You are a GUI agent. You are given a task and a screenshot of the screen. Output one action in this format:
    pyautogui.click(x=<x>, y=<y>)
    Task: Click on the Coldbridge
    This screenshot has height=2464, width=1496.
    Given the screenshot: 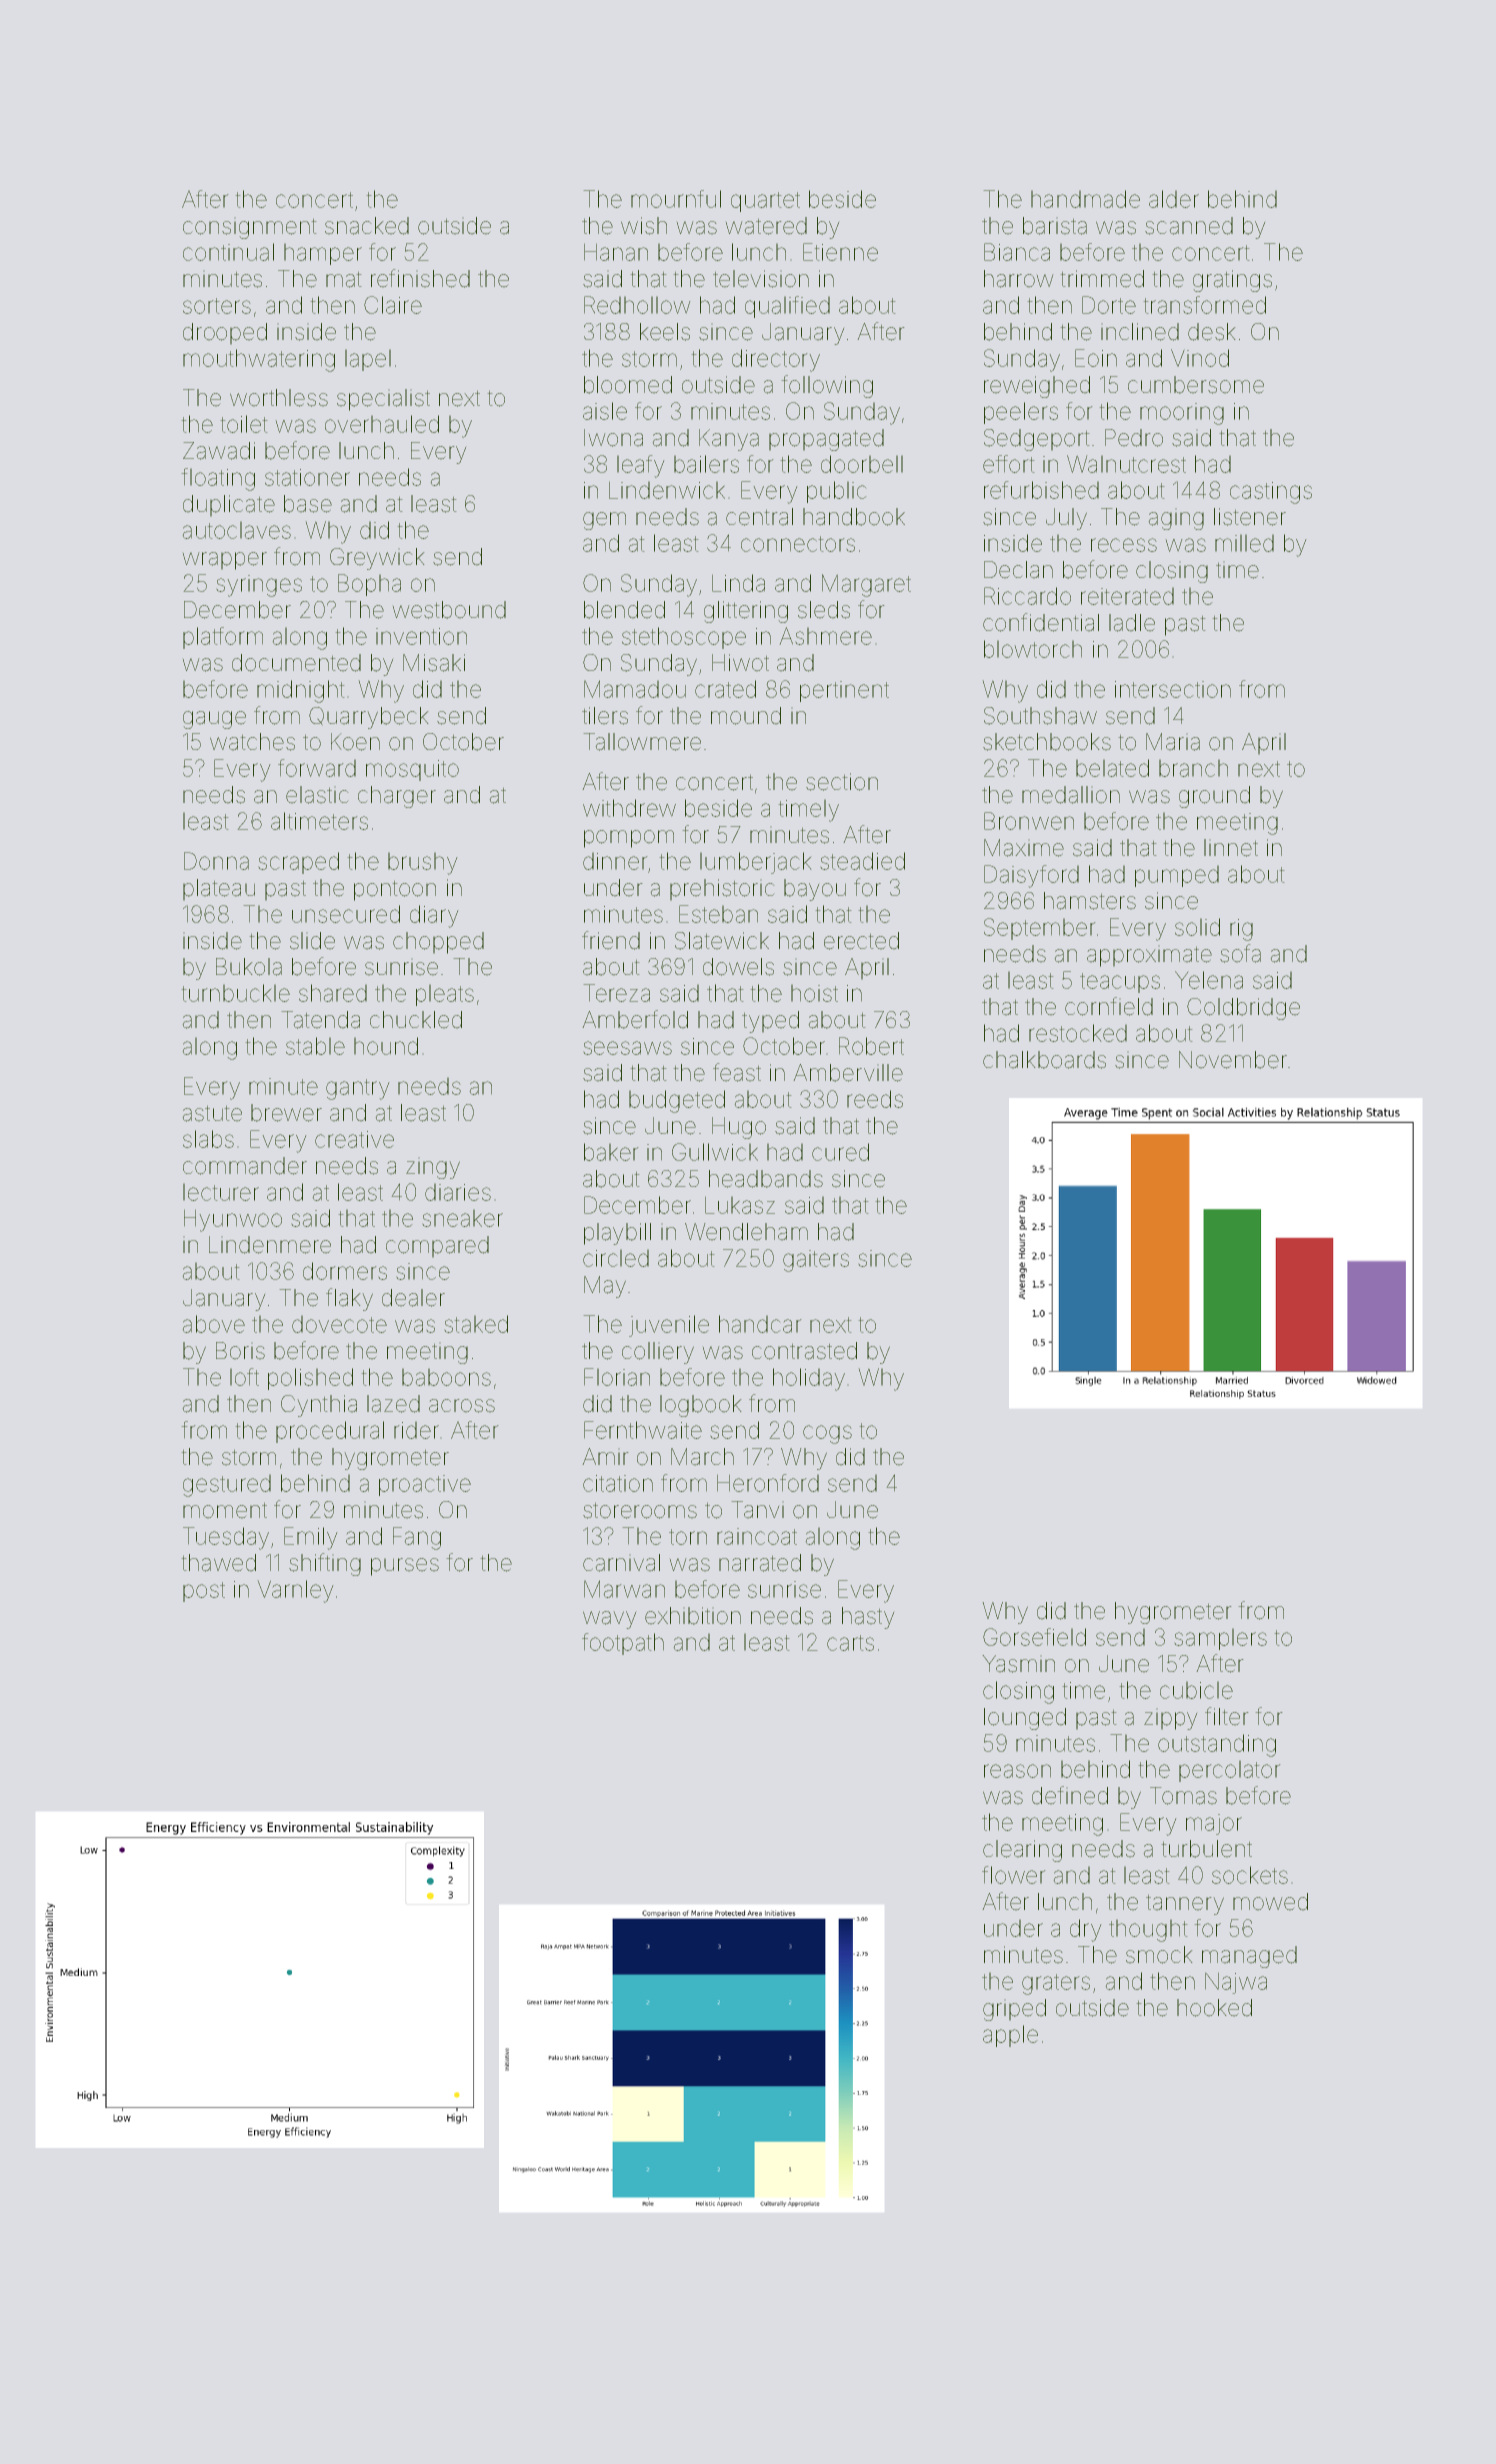 What is the action you would take?
    pyautogui.click(x=1243, y=1009)
